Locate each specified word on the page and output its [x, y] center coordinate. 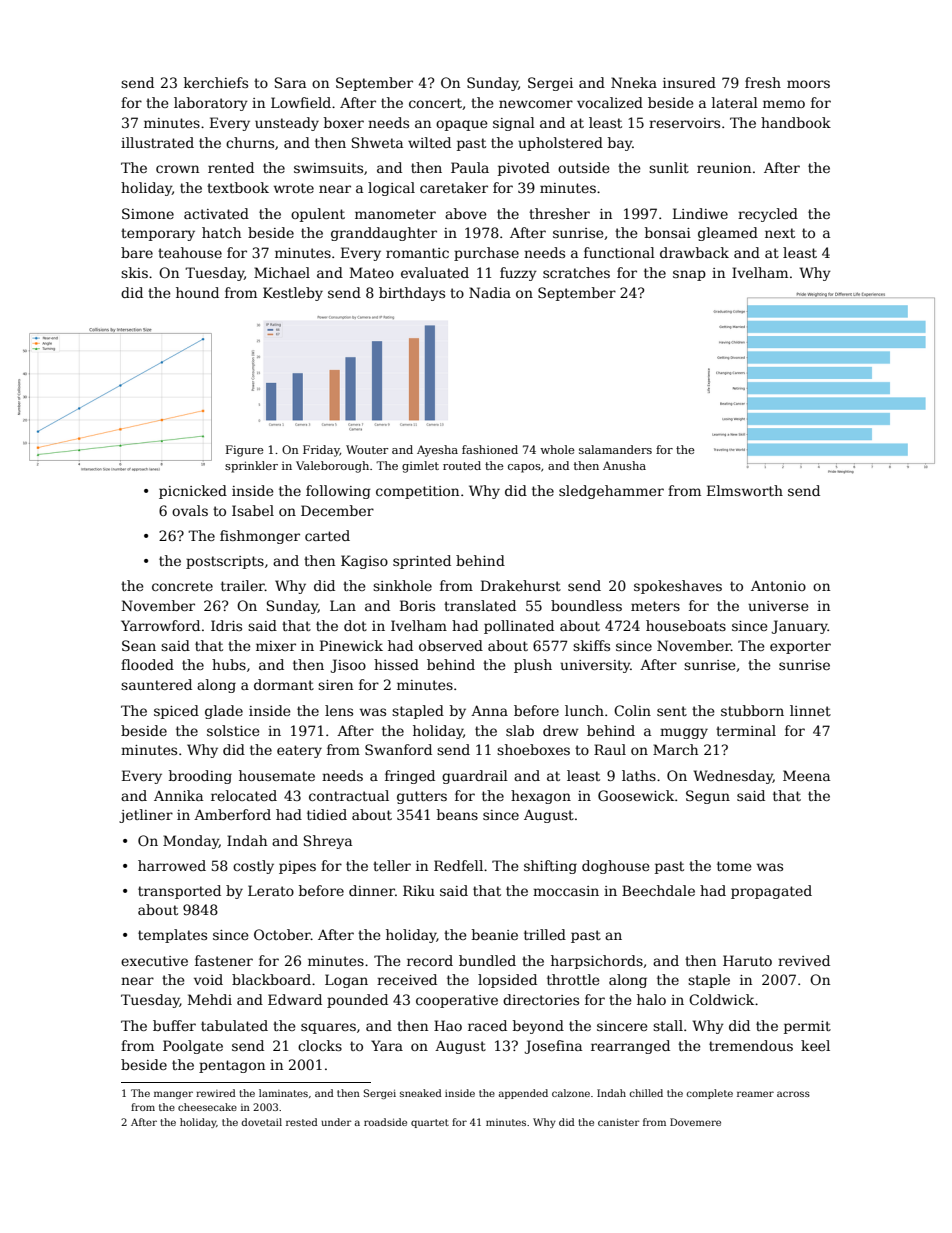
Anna [489, 710]
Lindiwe [700, 213]
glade [224, 712]
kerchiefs [216, 82]
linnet [810, 710]
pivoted [524, 169]
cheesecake [207, 1107]
